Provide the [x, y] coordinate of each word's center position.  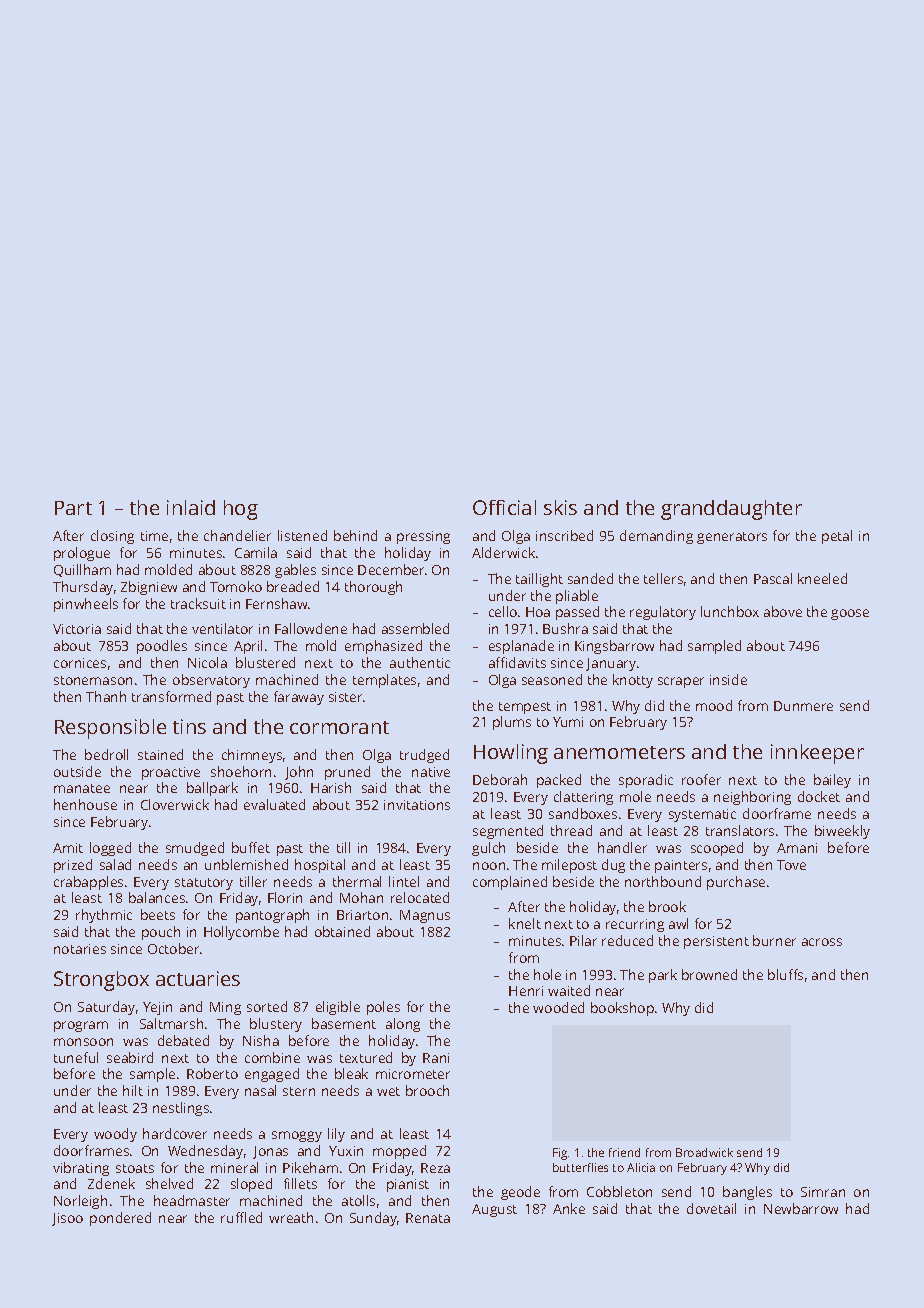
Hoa [538, 612]
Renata [428, 1218]
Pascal [773, 578]
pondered [120, 1219]
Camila [256, 552]
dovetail [711, 1208]
